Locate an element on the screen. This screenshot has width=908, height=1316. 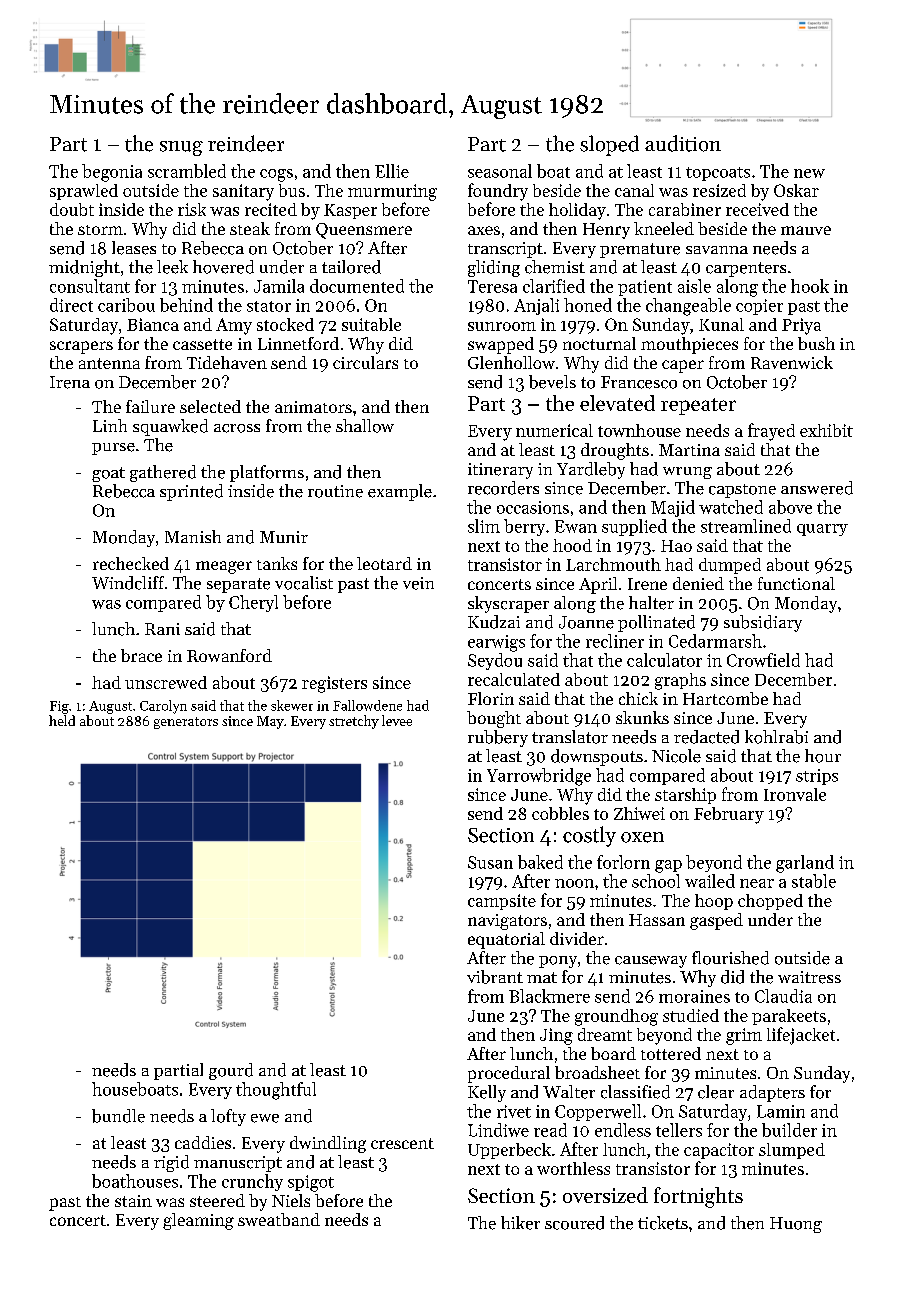
Ellie is located at coordinates (392, 171).
